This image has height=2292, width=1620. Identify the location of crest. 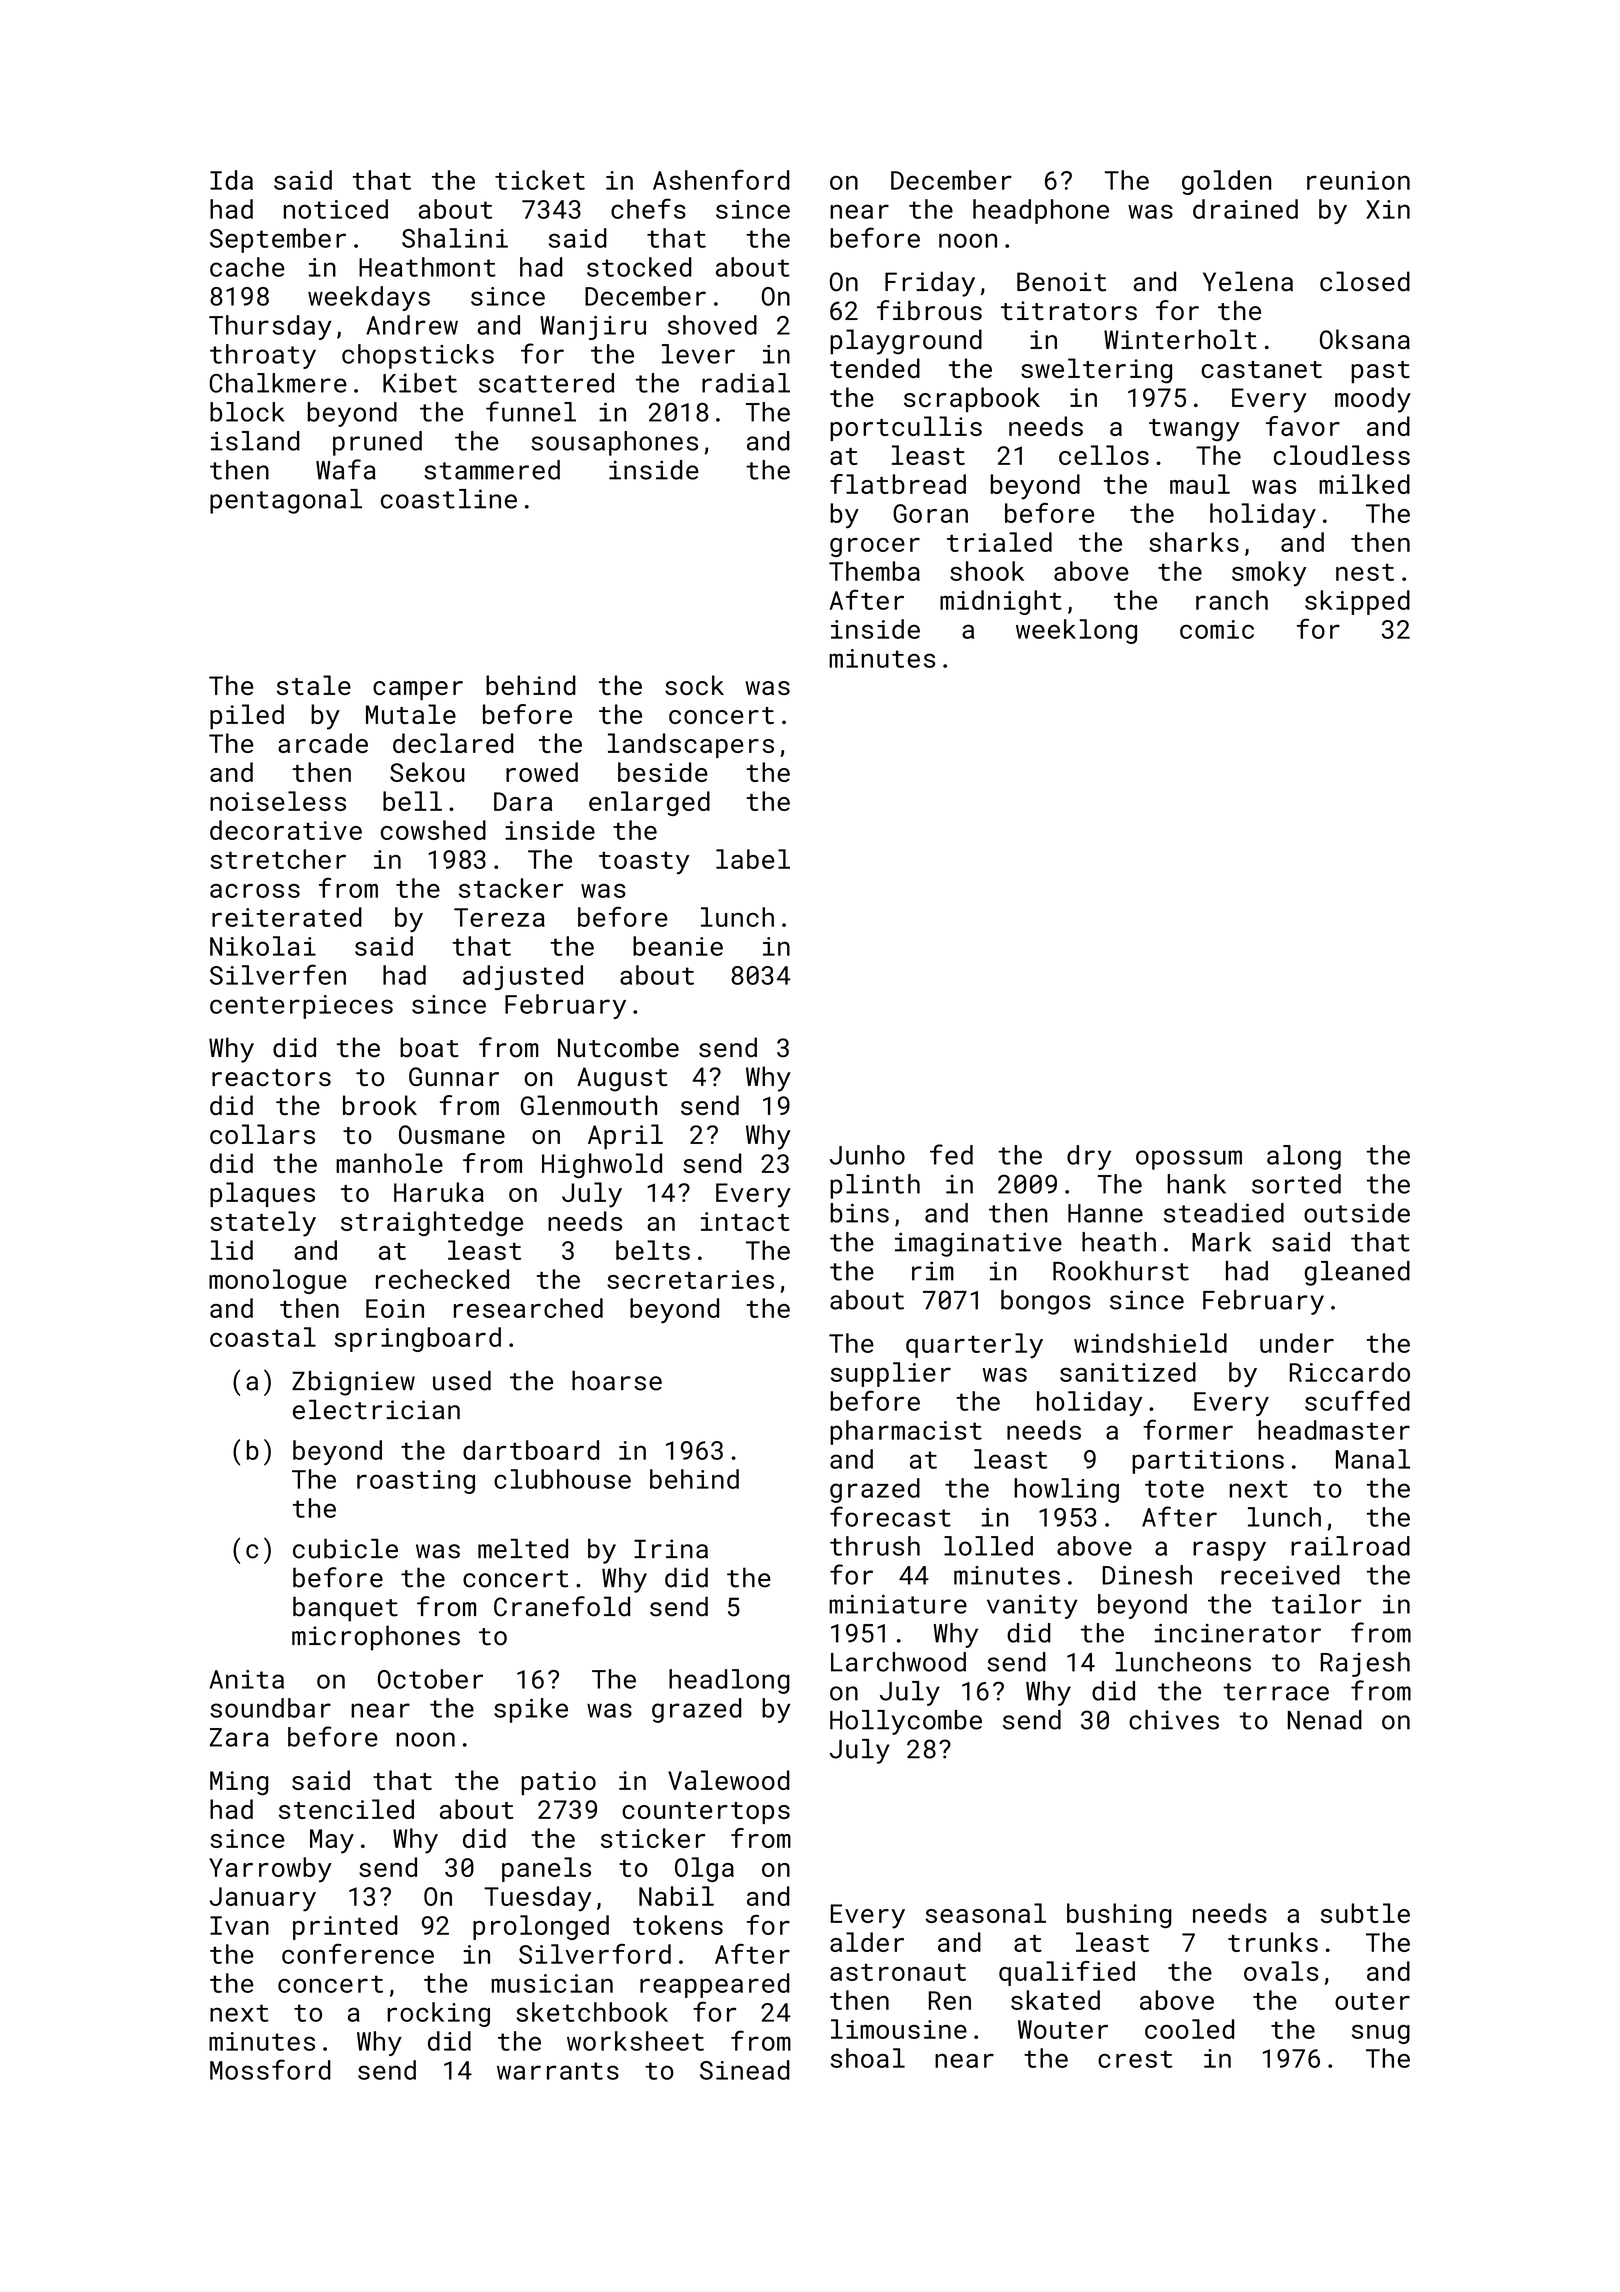
(1135, 2059).
